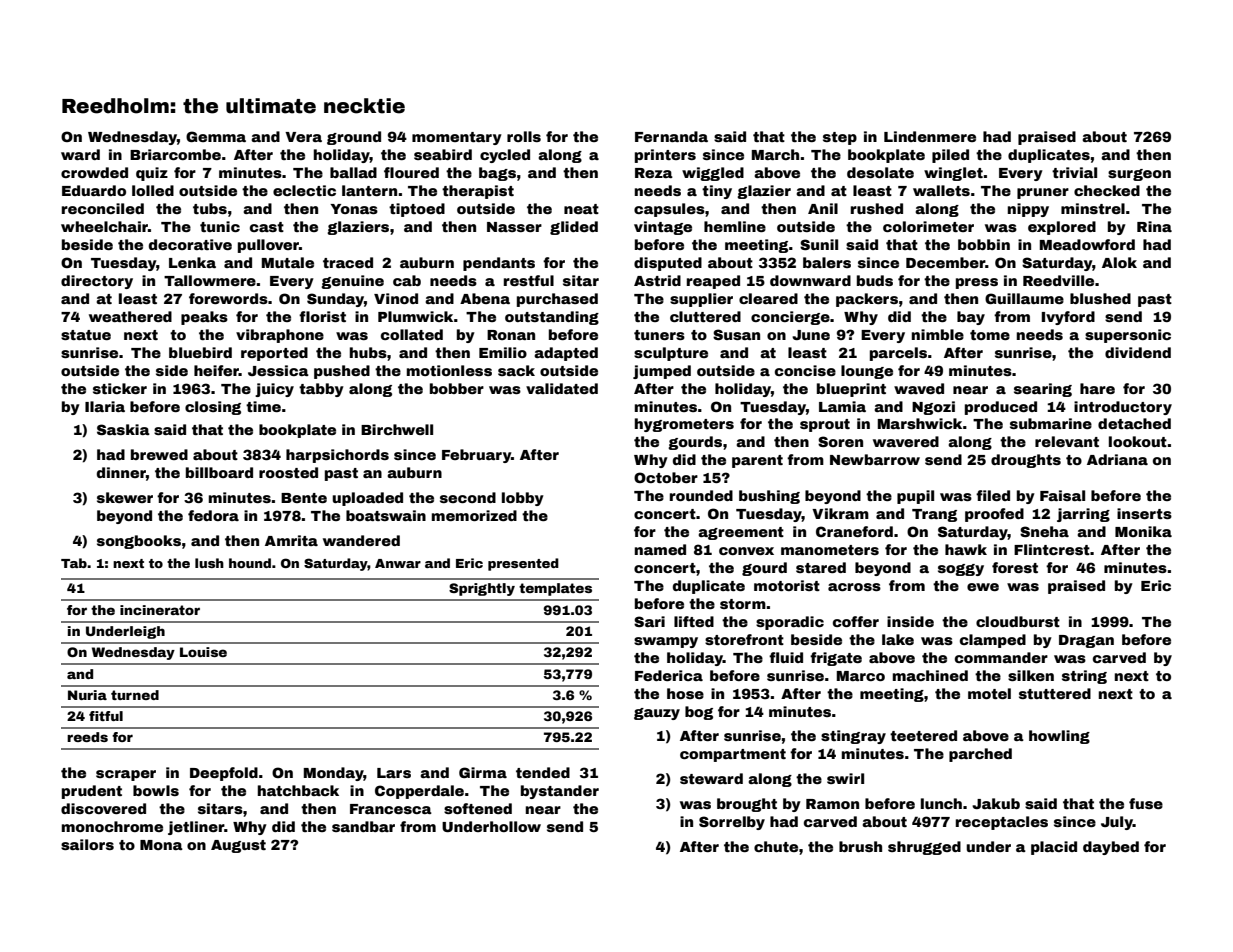 Image resolution: width=1233 pixels, height=952 pixels. I want to click on Mona, so click(161, 845).
